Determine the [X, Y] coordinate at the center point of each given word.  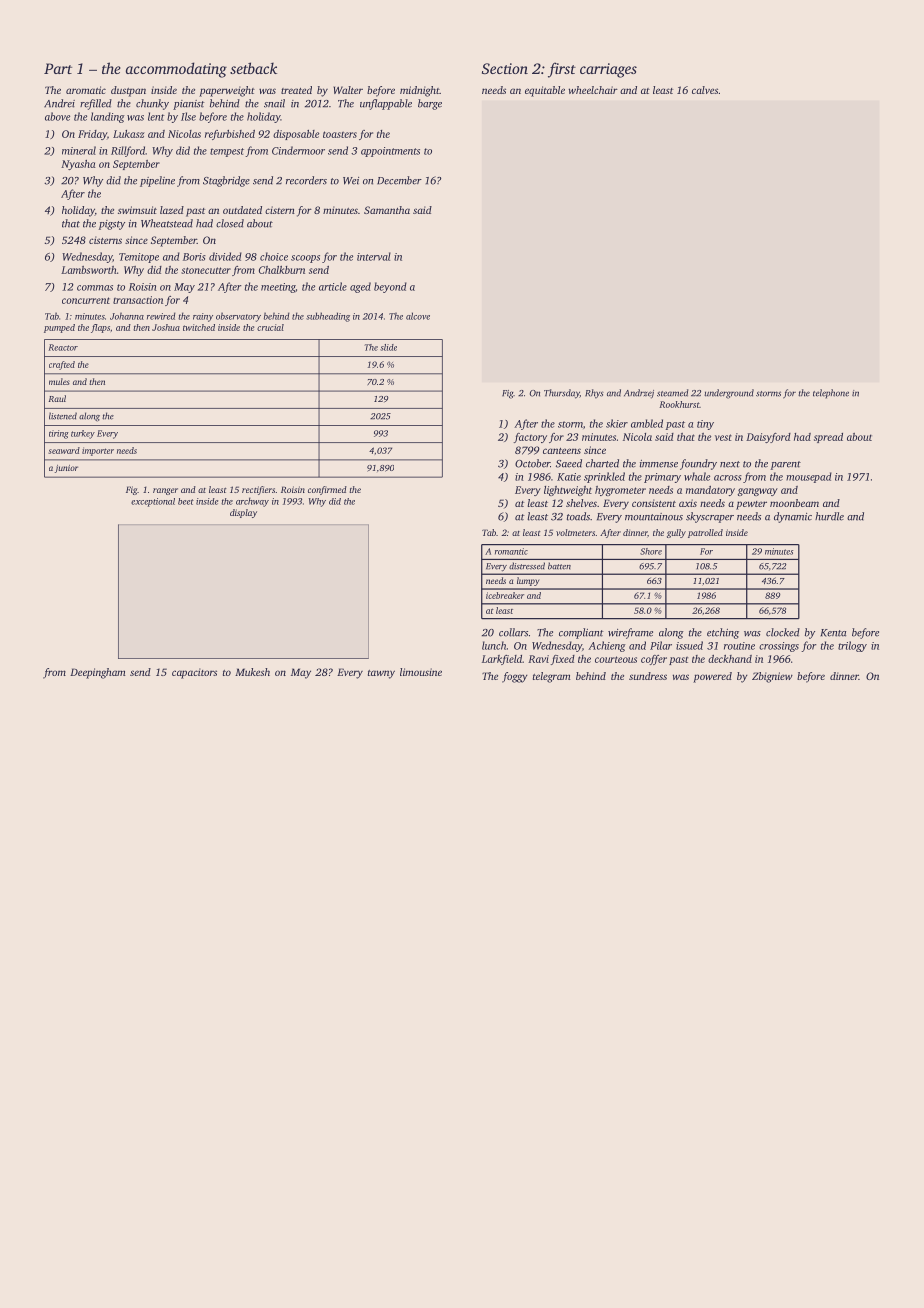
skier [617, 423]
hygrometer [620, 491]
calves [705, 90]
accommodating [176, 70]
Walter [348, 90]
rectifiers [258, 490]
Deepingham [97, 673]
